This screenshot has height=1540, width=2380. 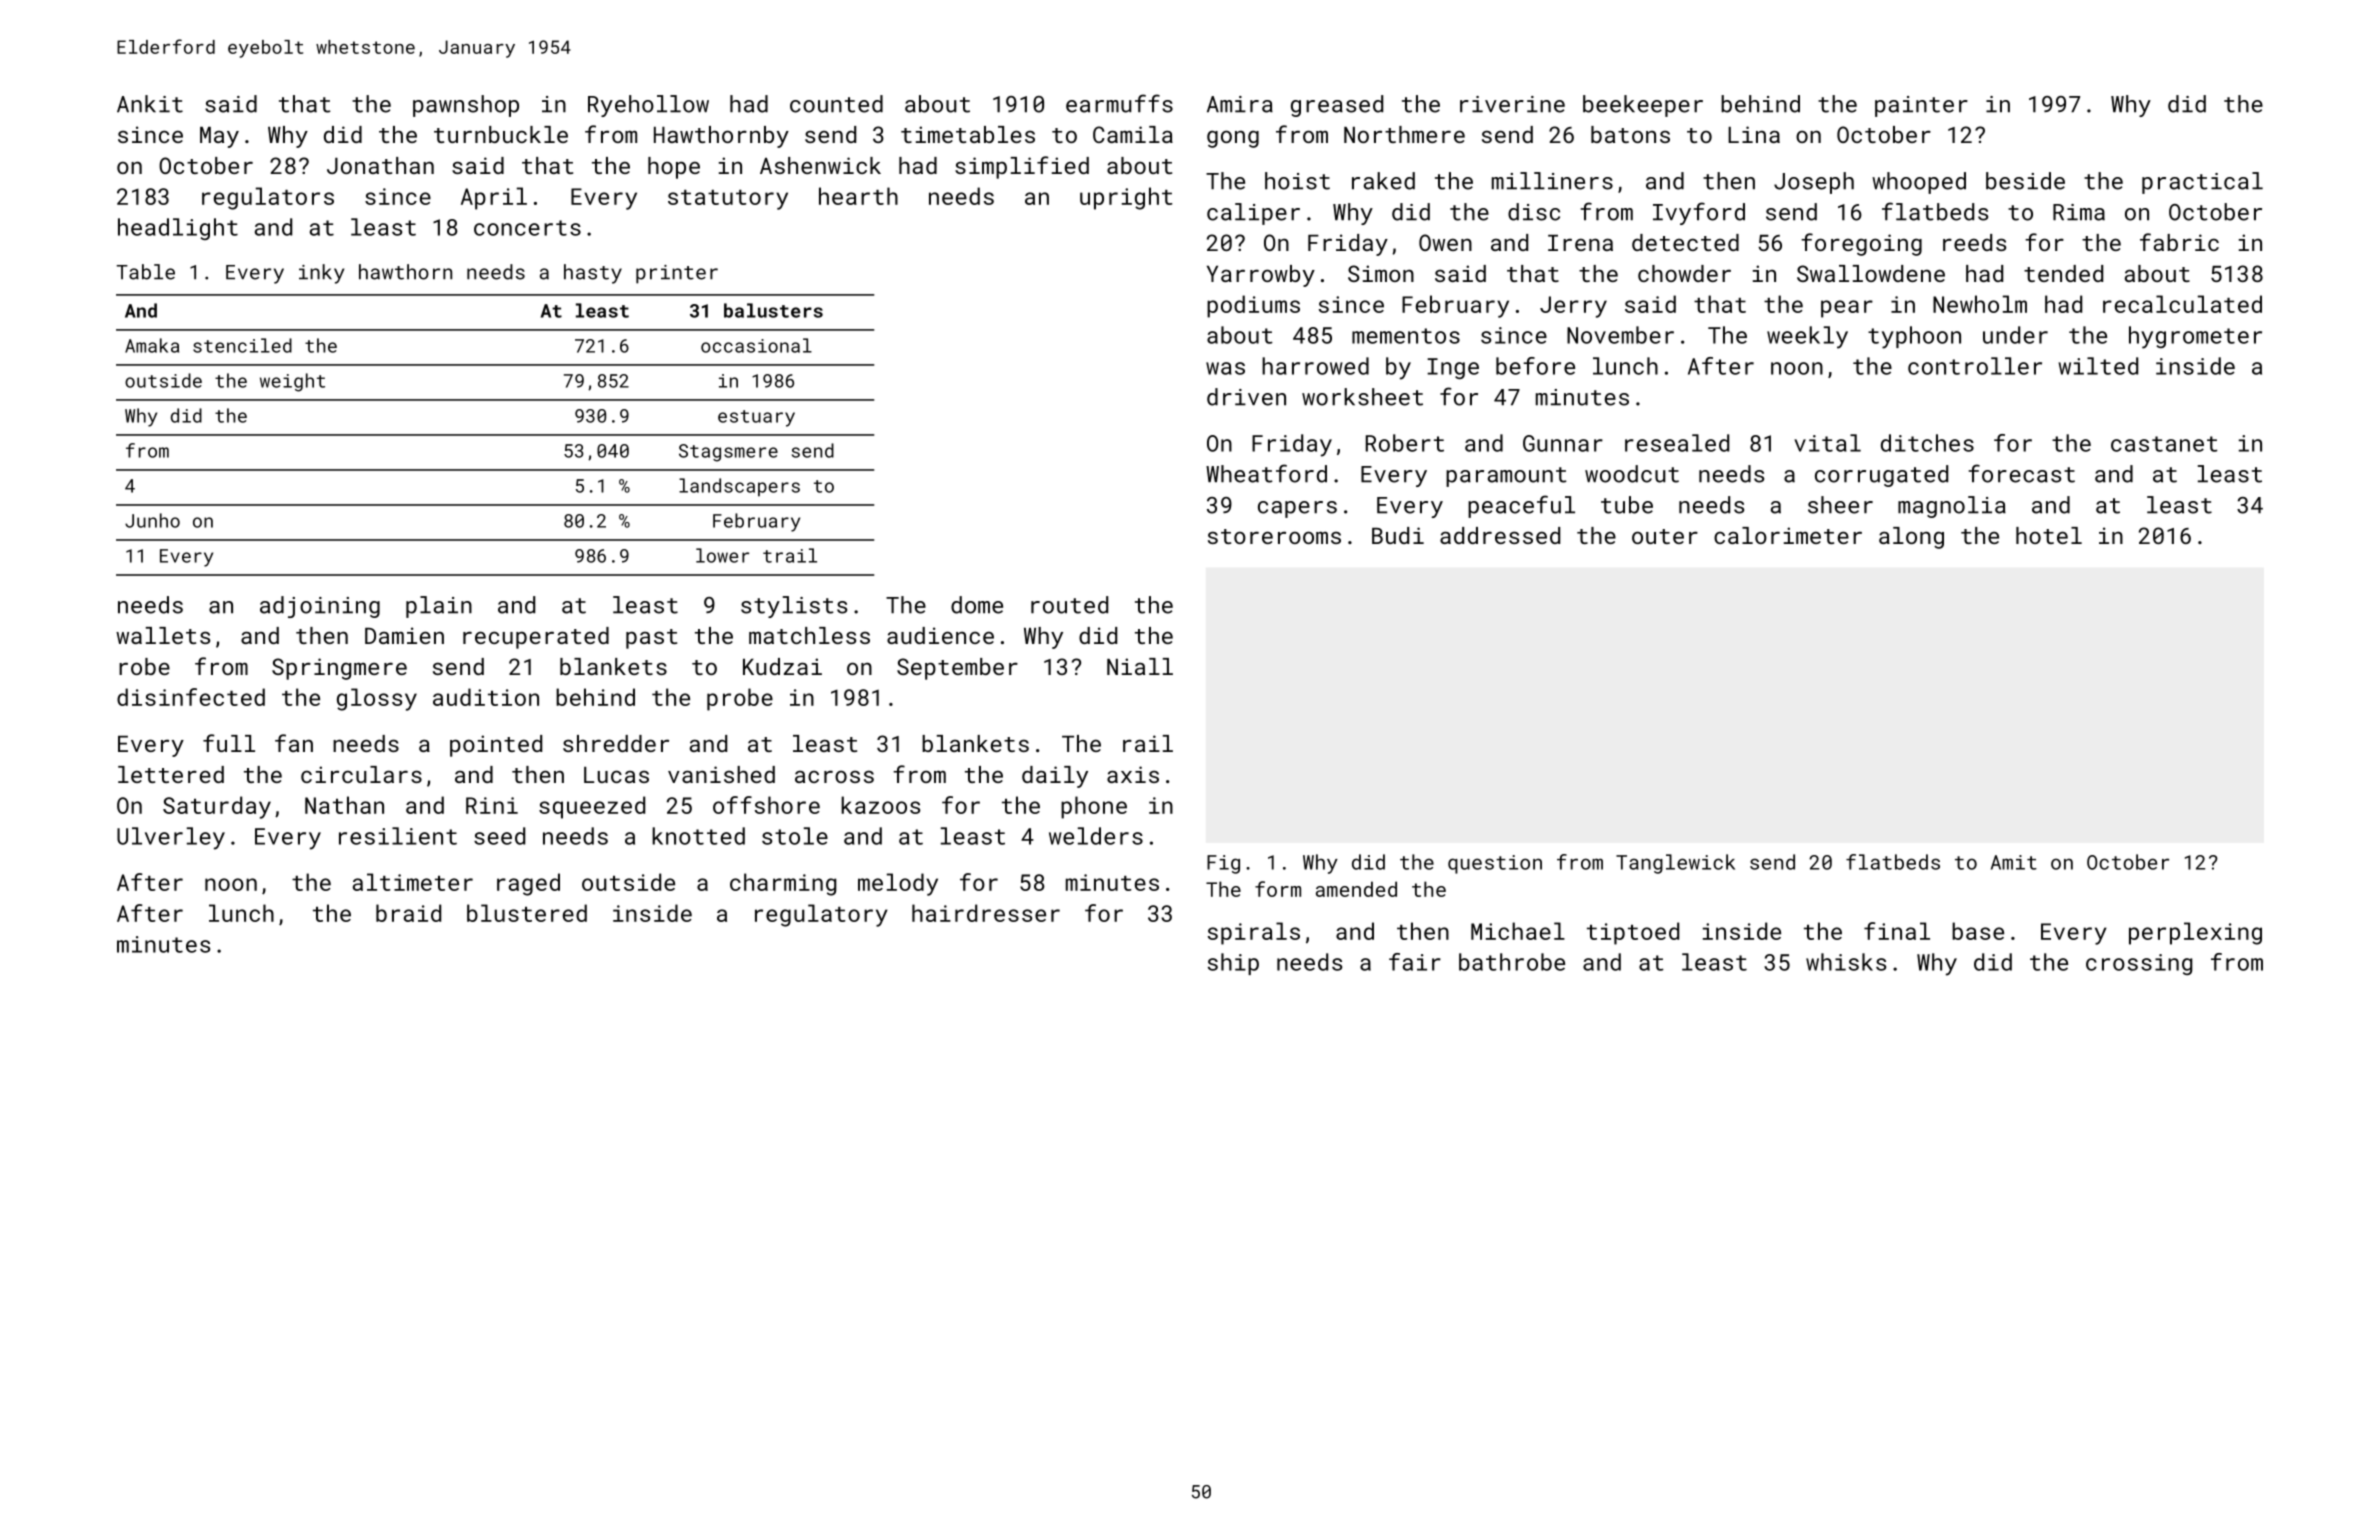 What do you see at coordinates (1356, 889) in the screenshot?
I see `amended` at bounding box center [1356, 889].
